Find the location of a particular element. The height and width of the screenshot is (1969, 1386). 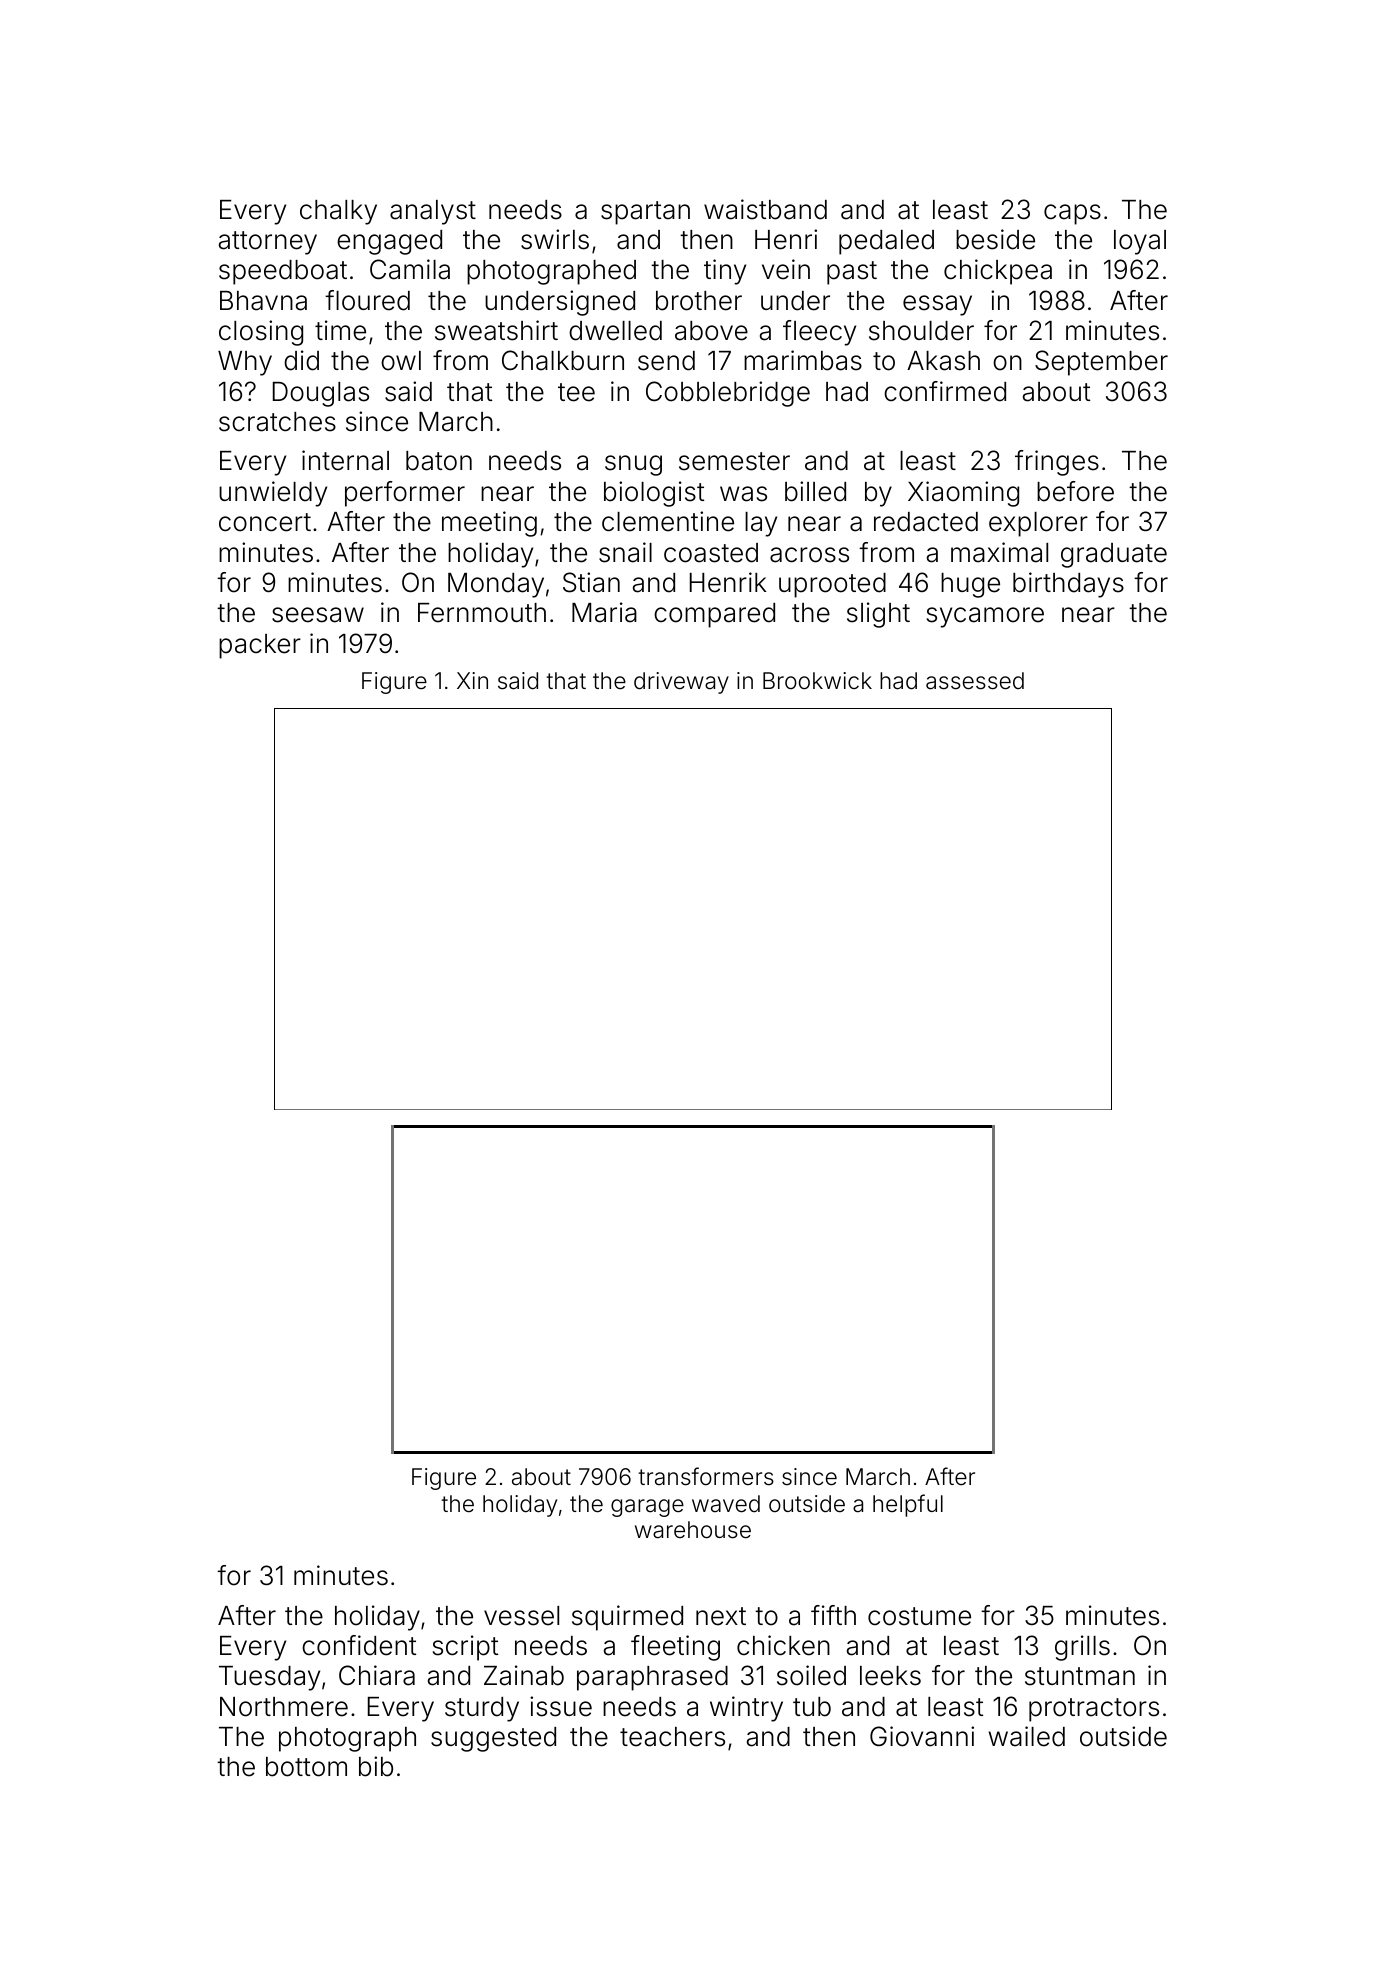

confident is located at coordinates (359, 1645).
